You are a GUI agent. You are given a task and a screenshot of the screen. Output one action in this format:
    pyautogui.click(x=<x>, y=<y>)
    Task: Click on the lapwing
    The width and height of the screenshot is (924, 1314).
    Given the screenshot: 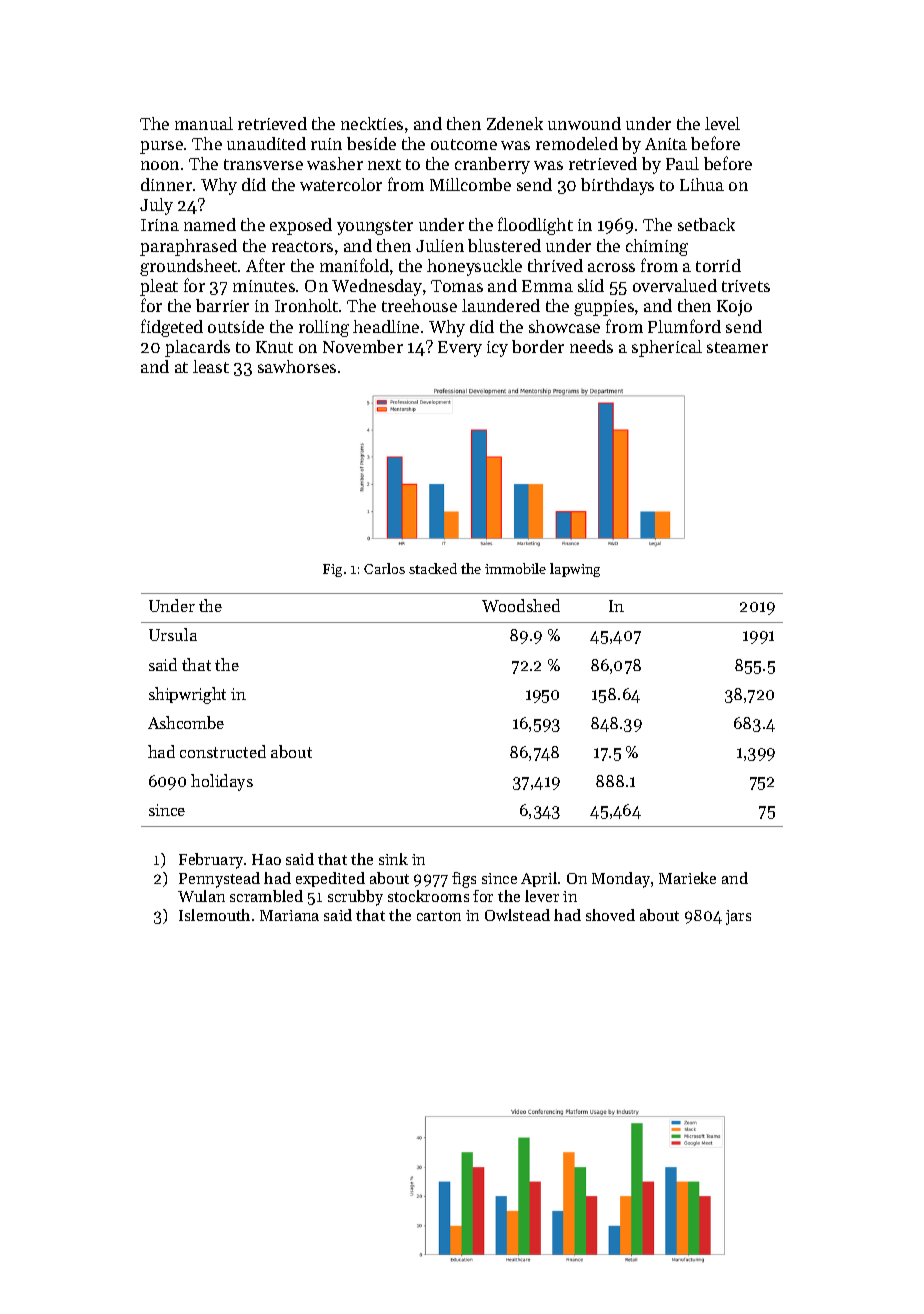 What is the action you would take?
    pyautogui.click(x=575, y=570)
